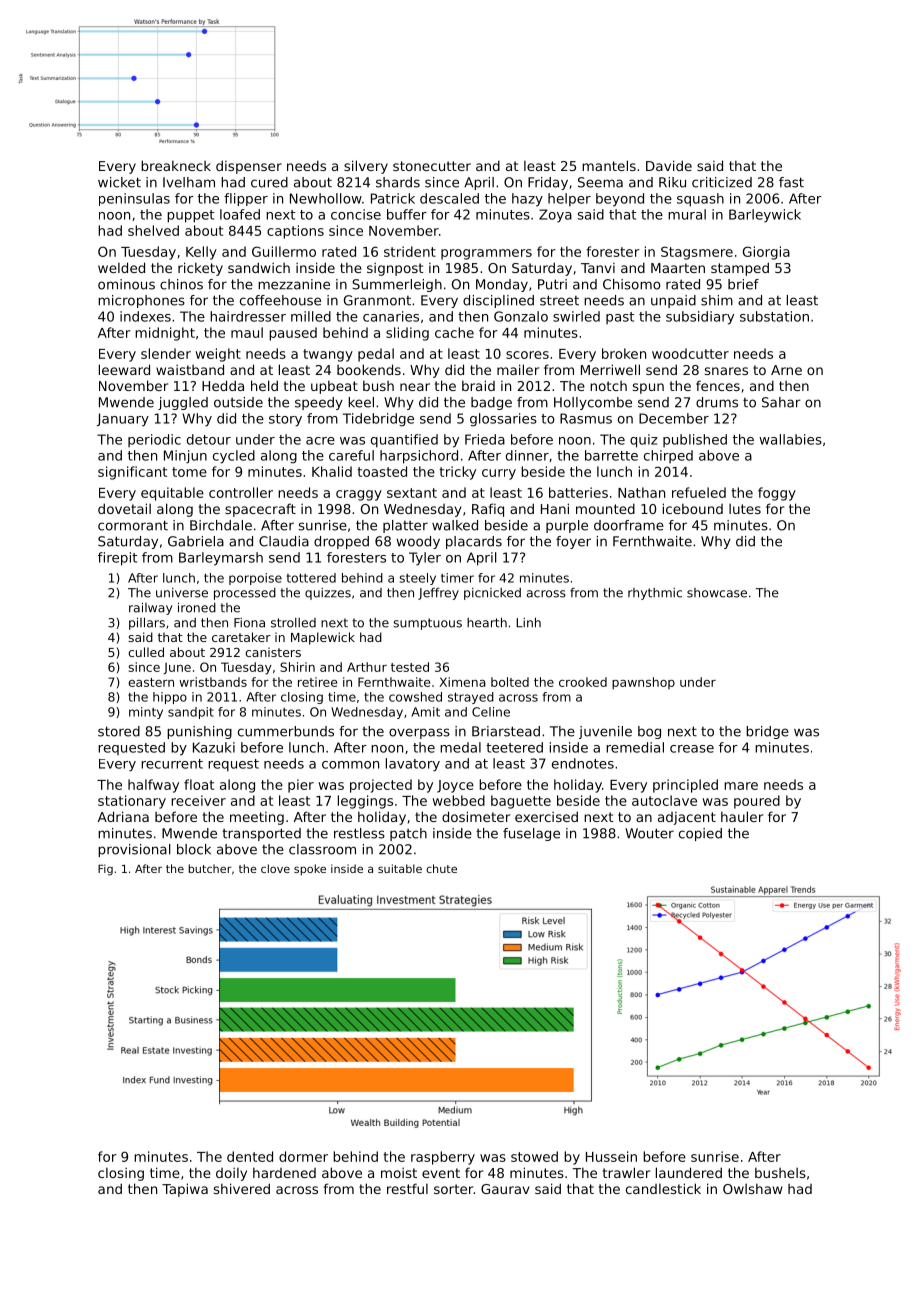 Image resolution: width=924 pixels, height=1308 pixels. What do you see at coordinates (555, 508) in the screenshot?
I see `Hani` at bounding box center [555, 508].
